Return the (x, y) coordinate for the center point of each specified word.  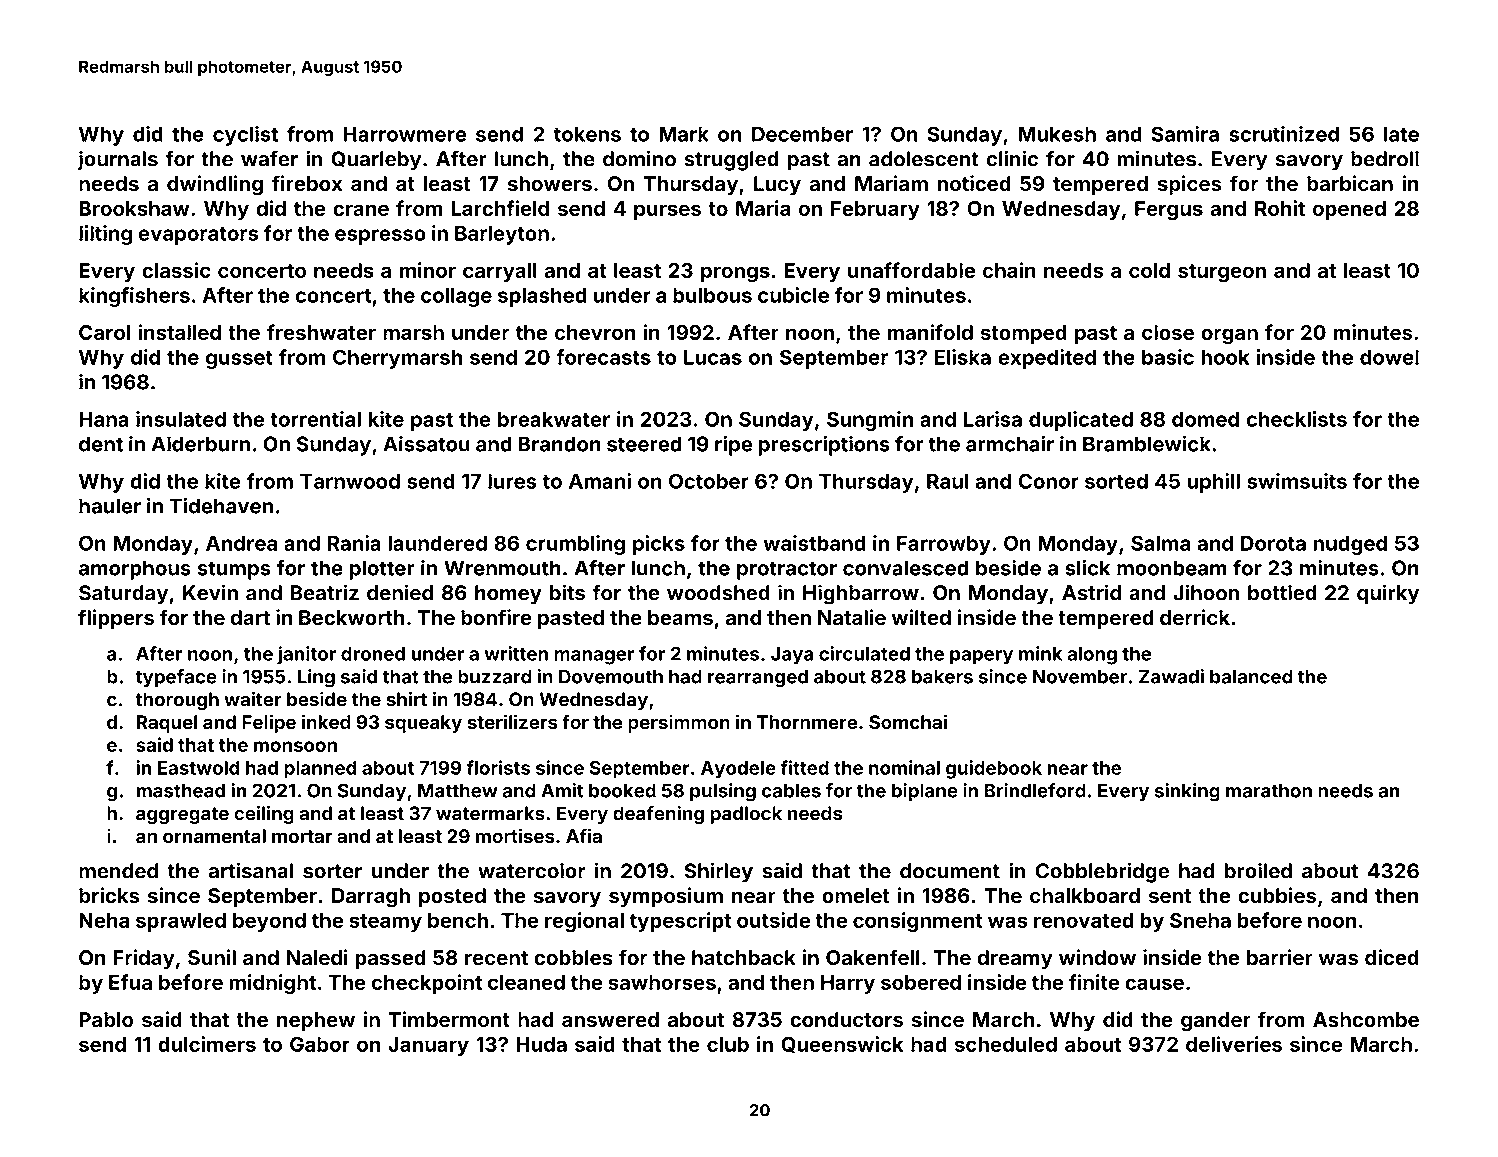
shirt (406, 699)
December (802, 134)
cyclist (245, 136)
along (1092, 656)
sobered (921, 982)
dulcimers (207, 1044)
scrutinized (1284, 134)
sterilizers (512, 721)
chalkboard (1085, 895)
